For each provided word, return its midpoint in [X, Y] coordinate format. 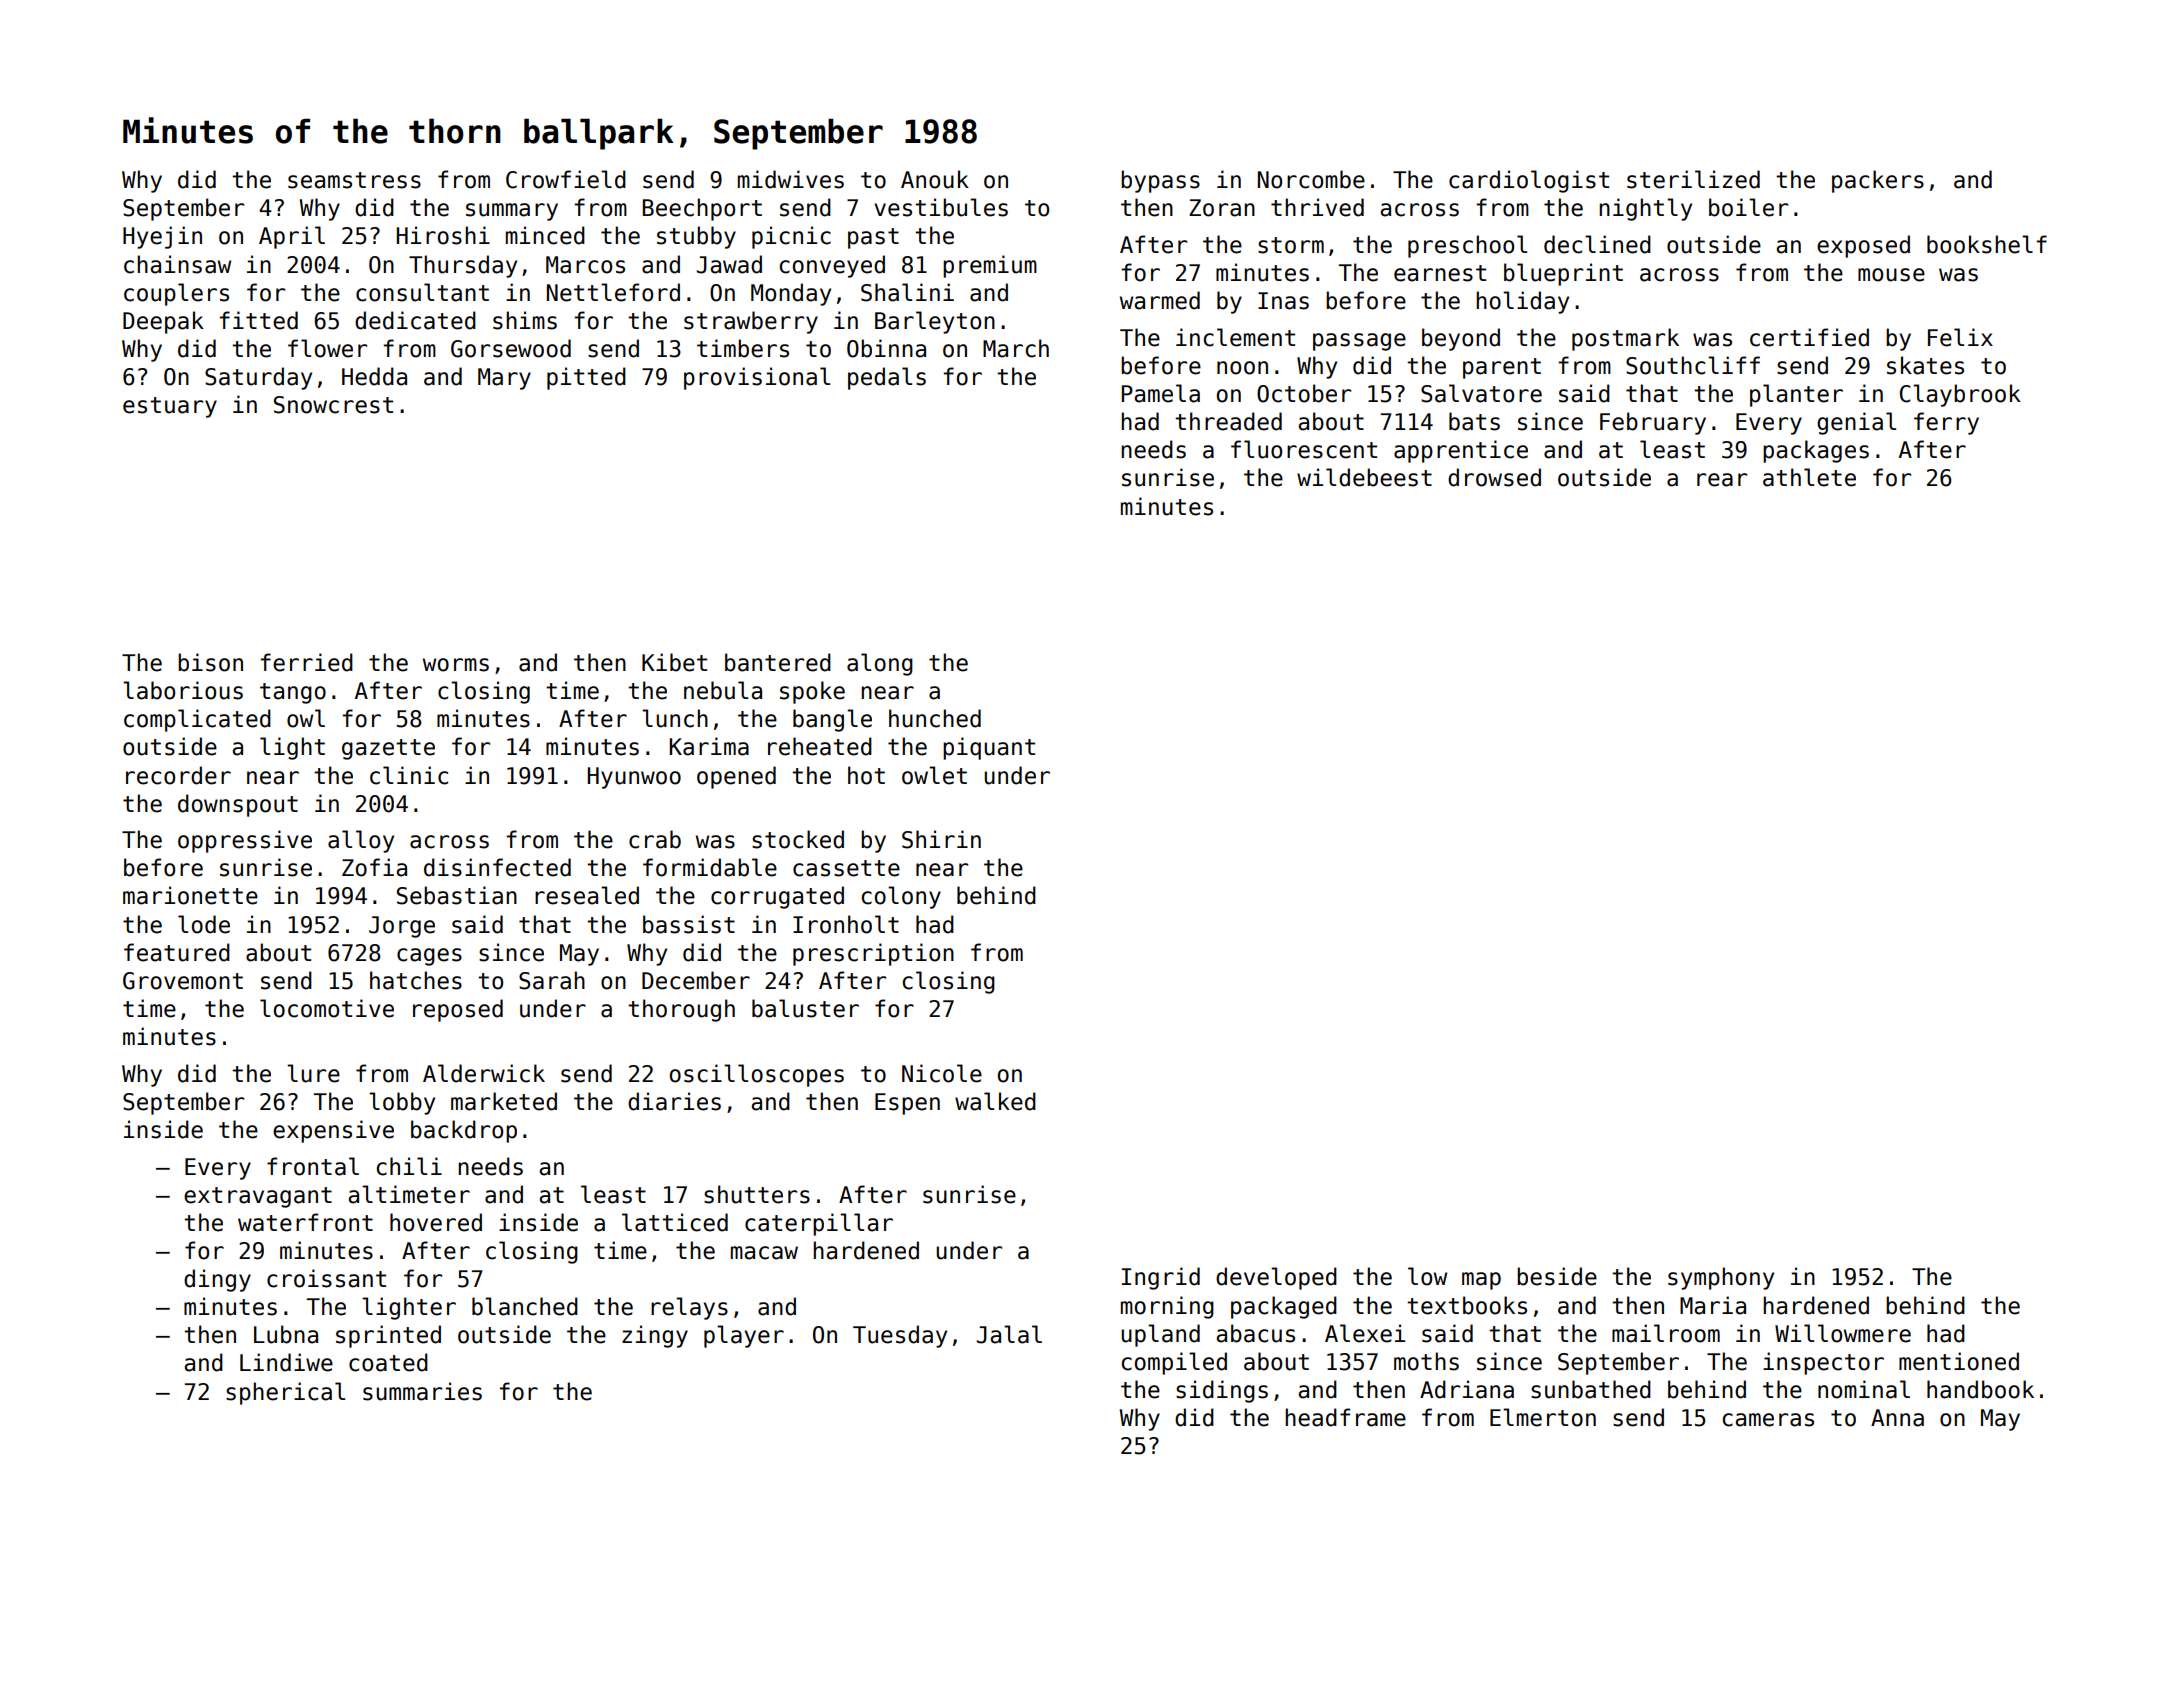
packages [1816, 451]
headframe [1345, 1417]
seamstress [354, 180]
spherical [285, 1393]
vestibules [941, 207]
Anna [1897, 1418]
